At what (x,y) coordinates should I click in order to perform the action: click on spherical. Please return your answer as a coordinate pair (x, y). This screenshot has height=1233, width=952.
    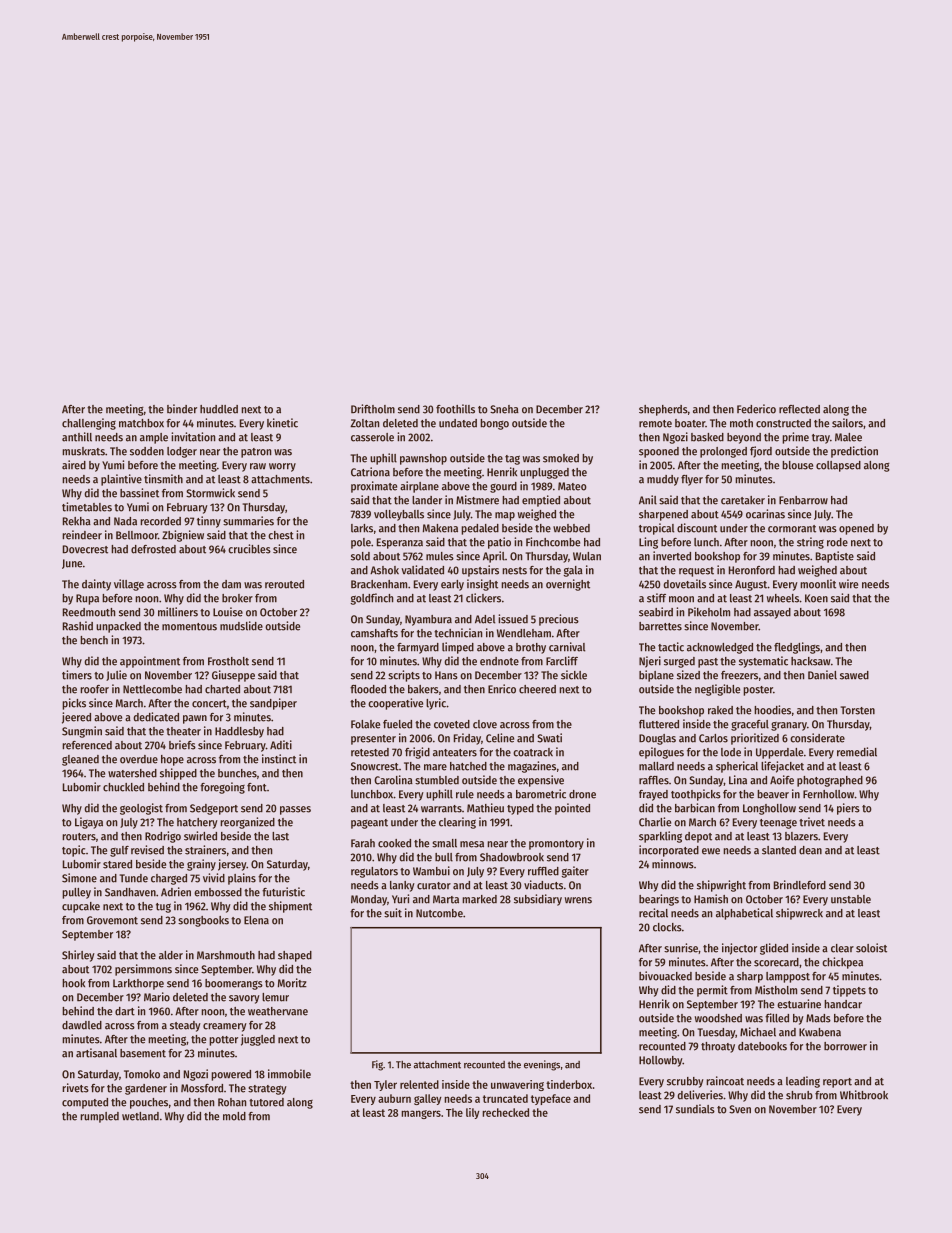
    Looking at the image, I should click on (737, 767).
